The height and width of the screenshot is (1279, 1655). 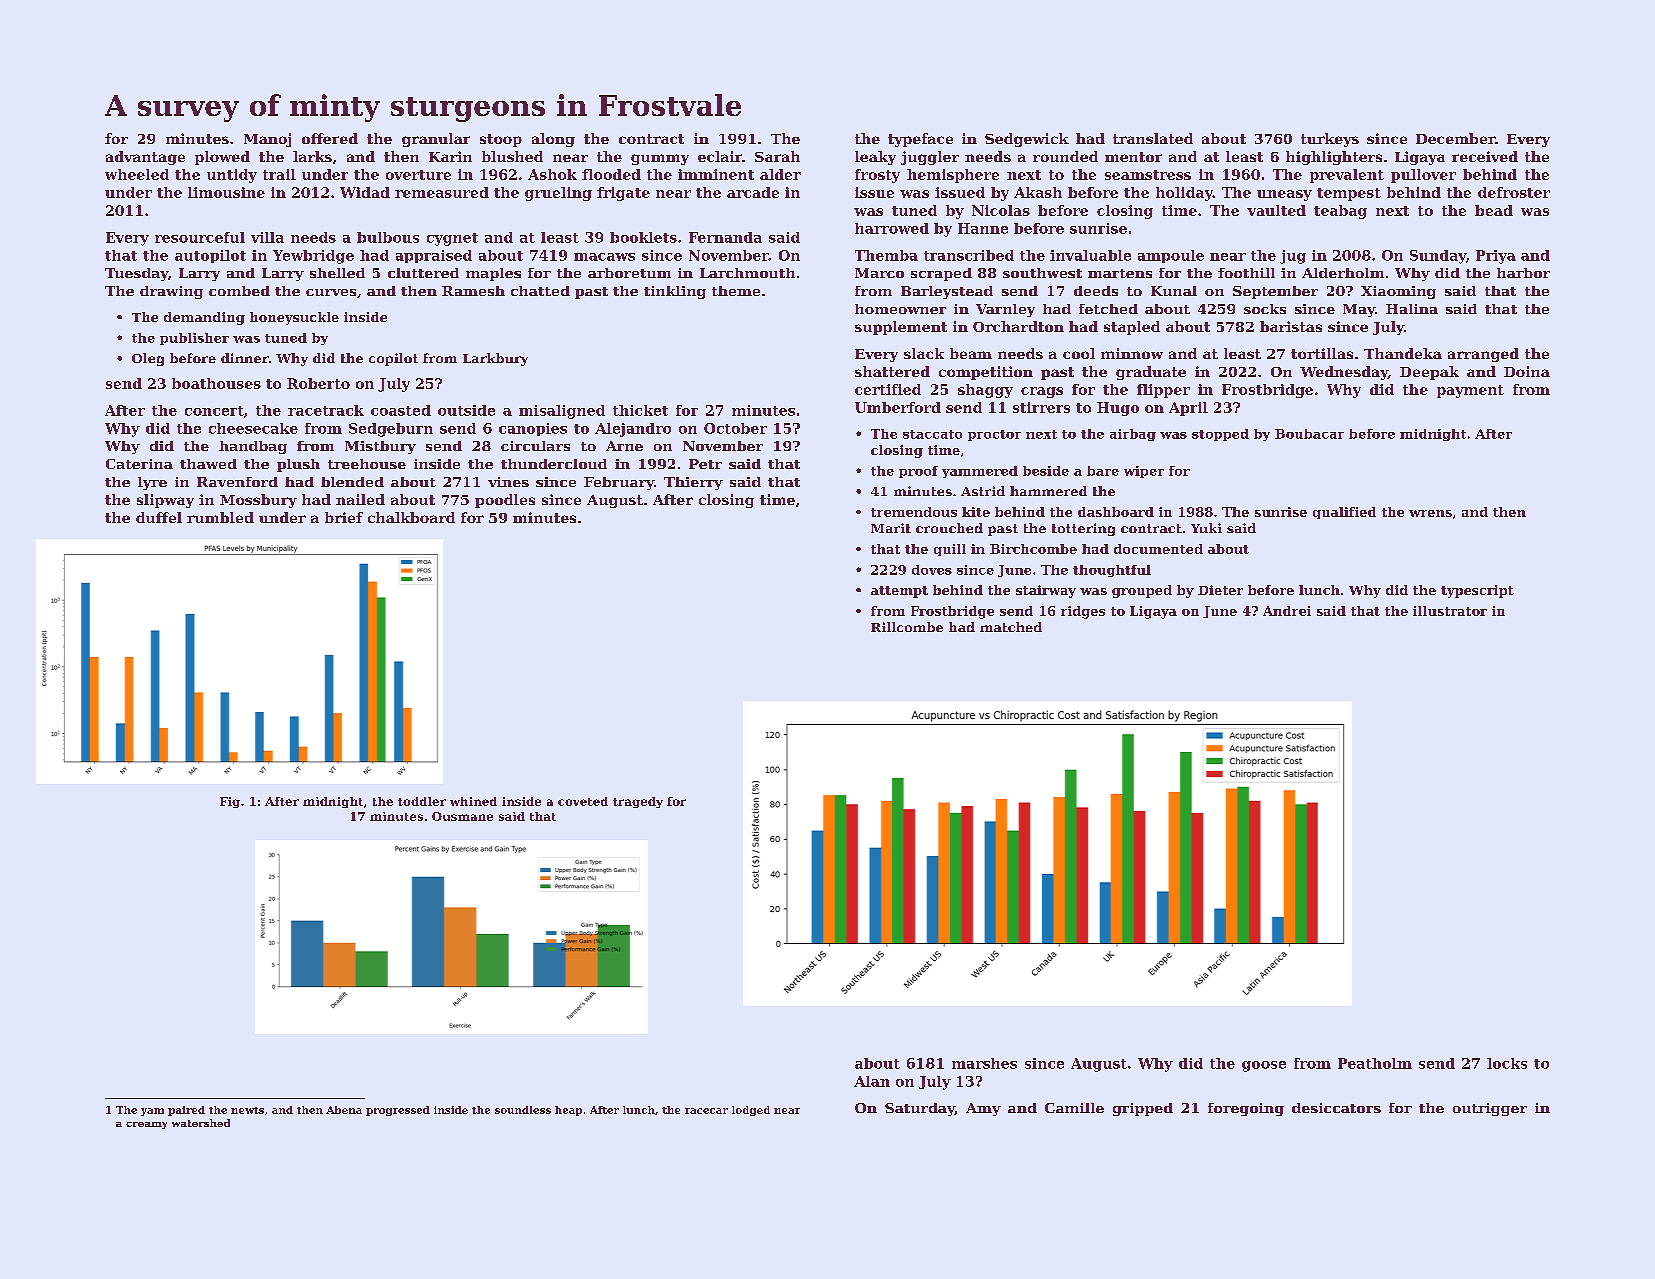 I want to click on chalkboard, so click(x=411, y=517).
